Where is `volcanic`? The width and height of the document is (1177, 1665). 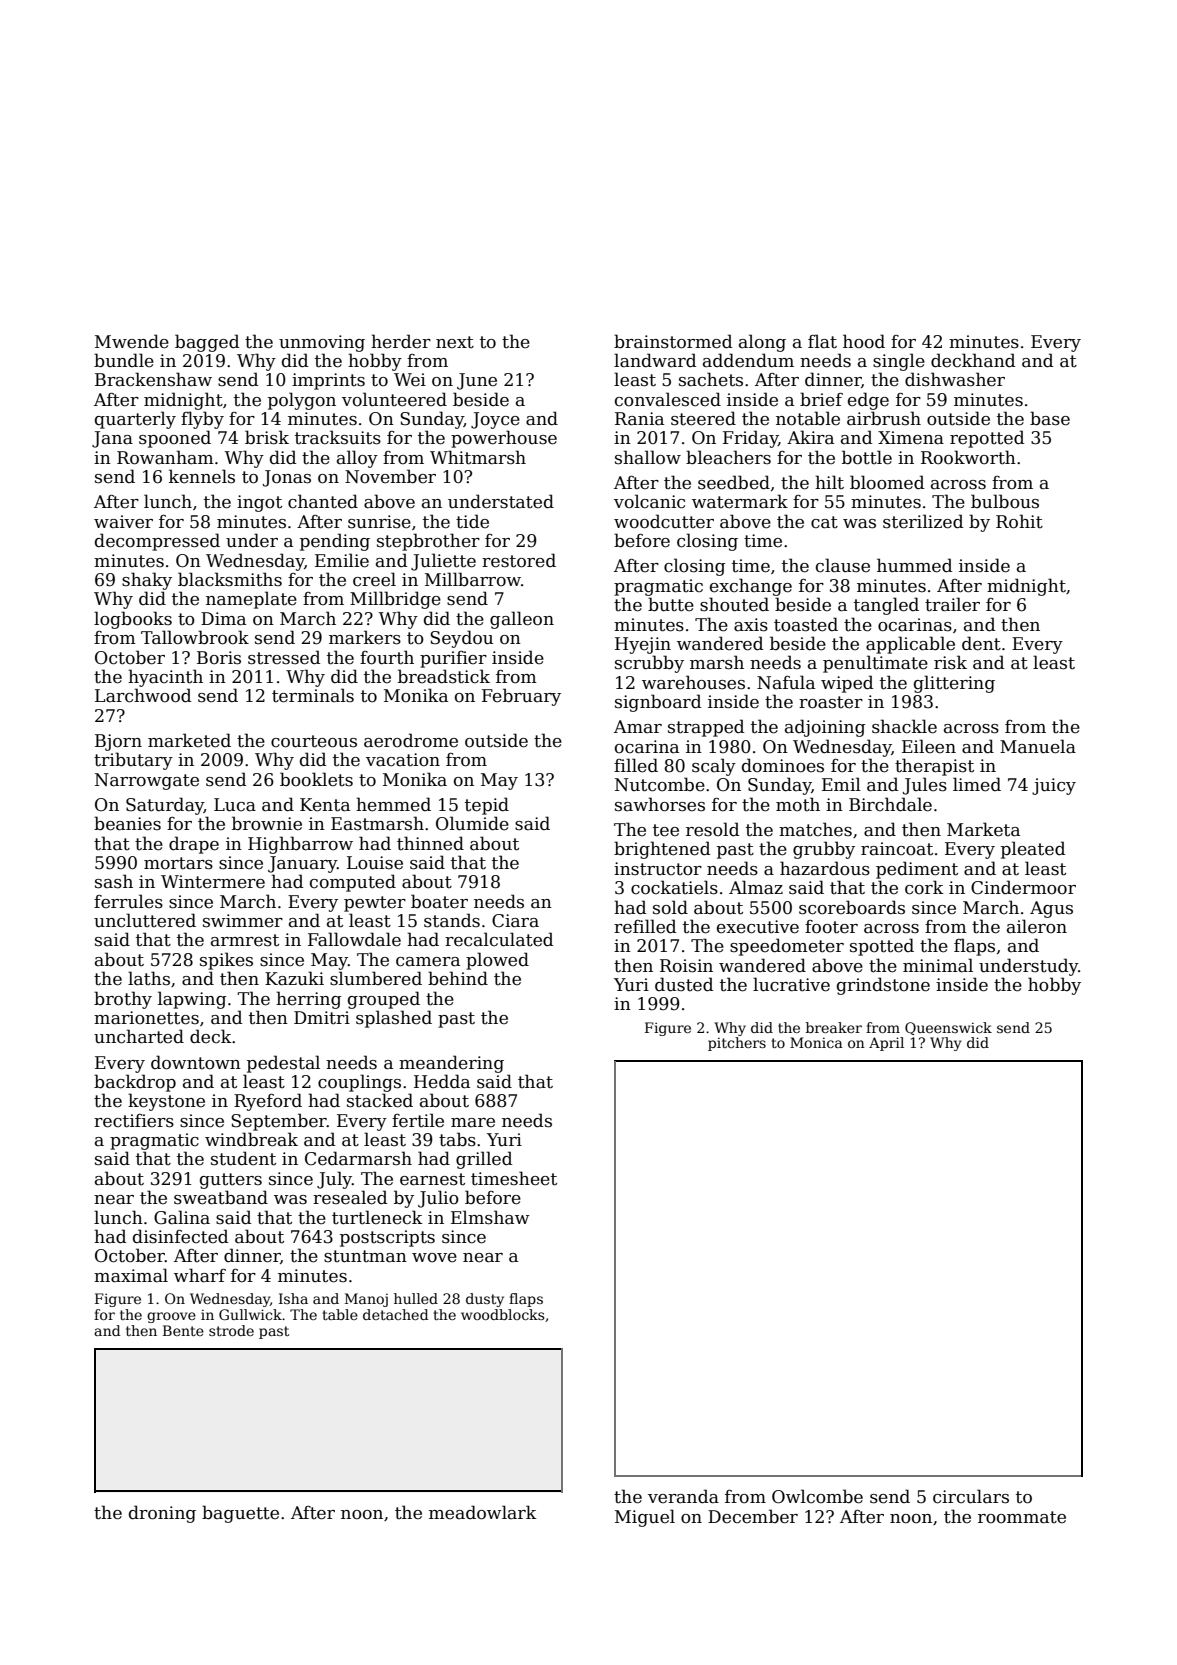 volcanic is located at coordinates (649, 501).
